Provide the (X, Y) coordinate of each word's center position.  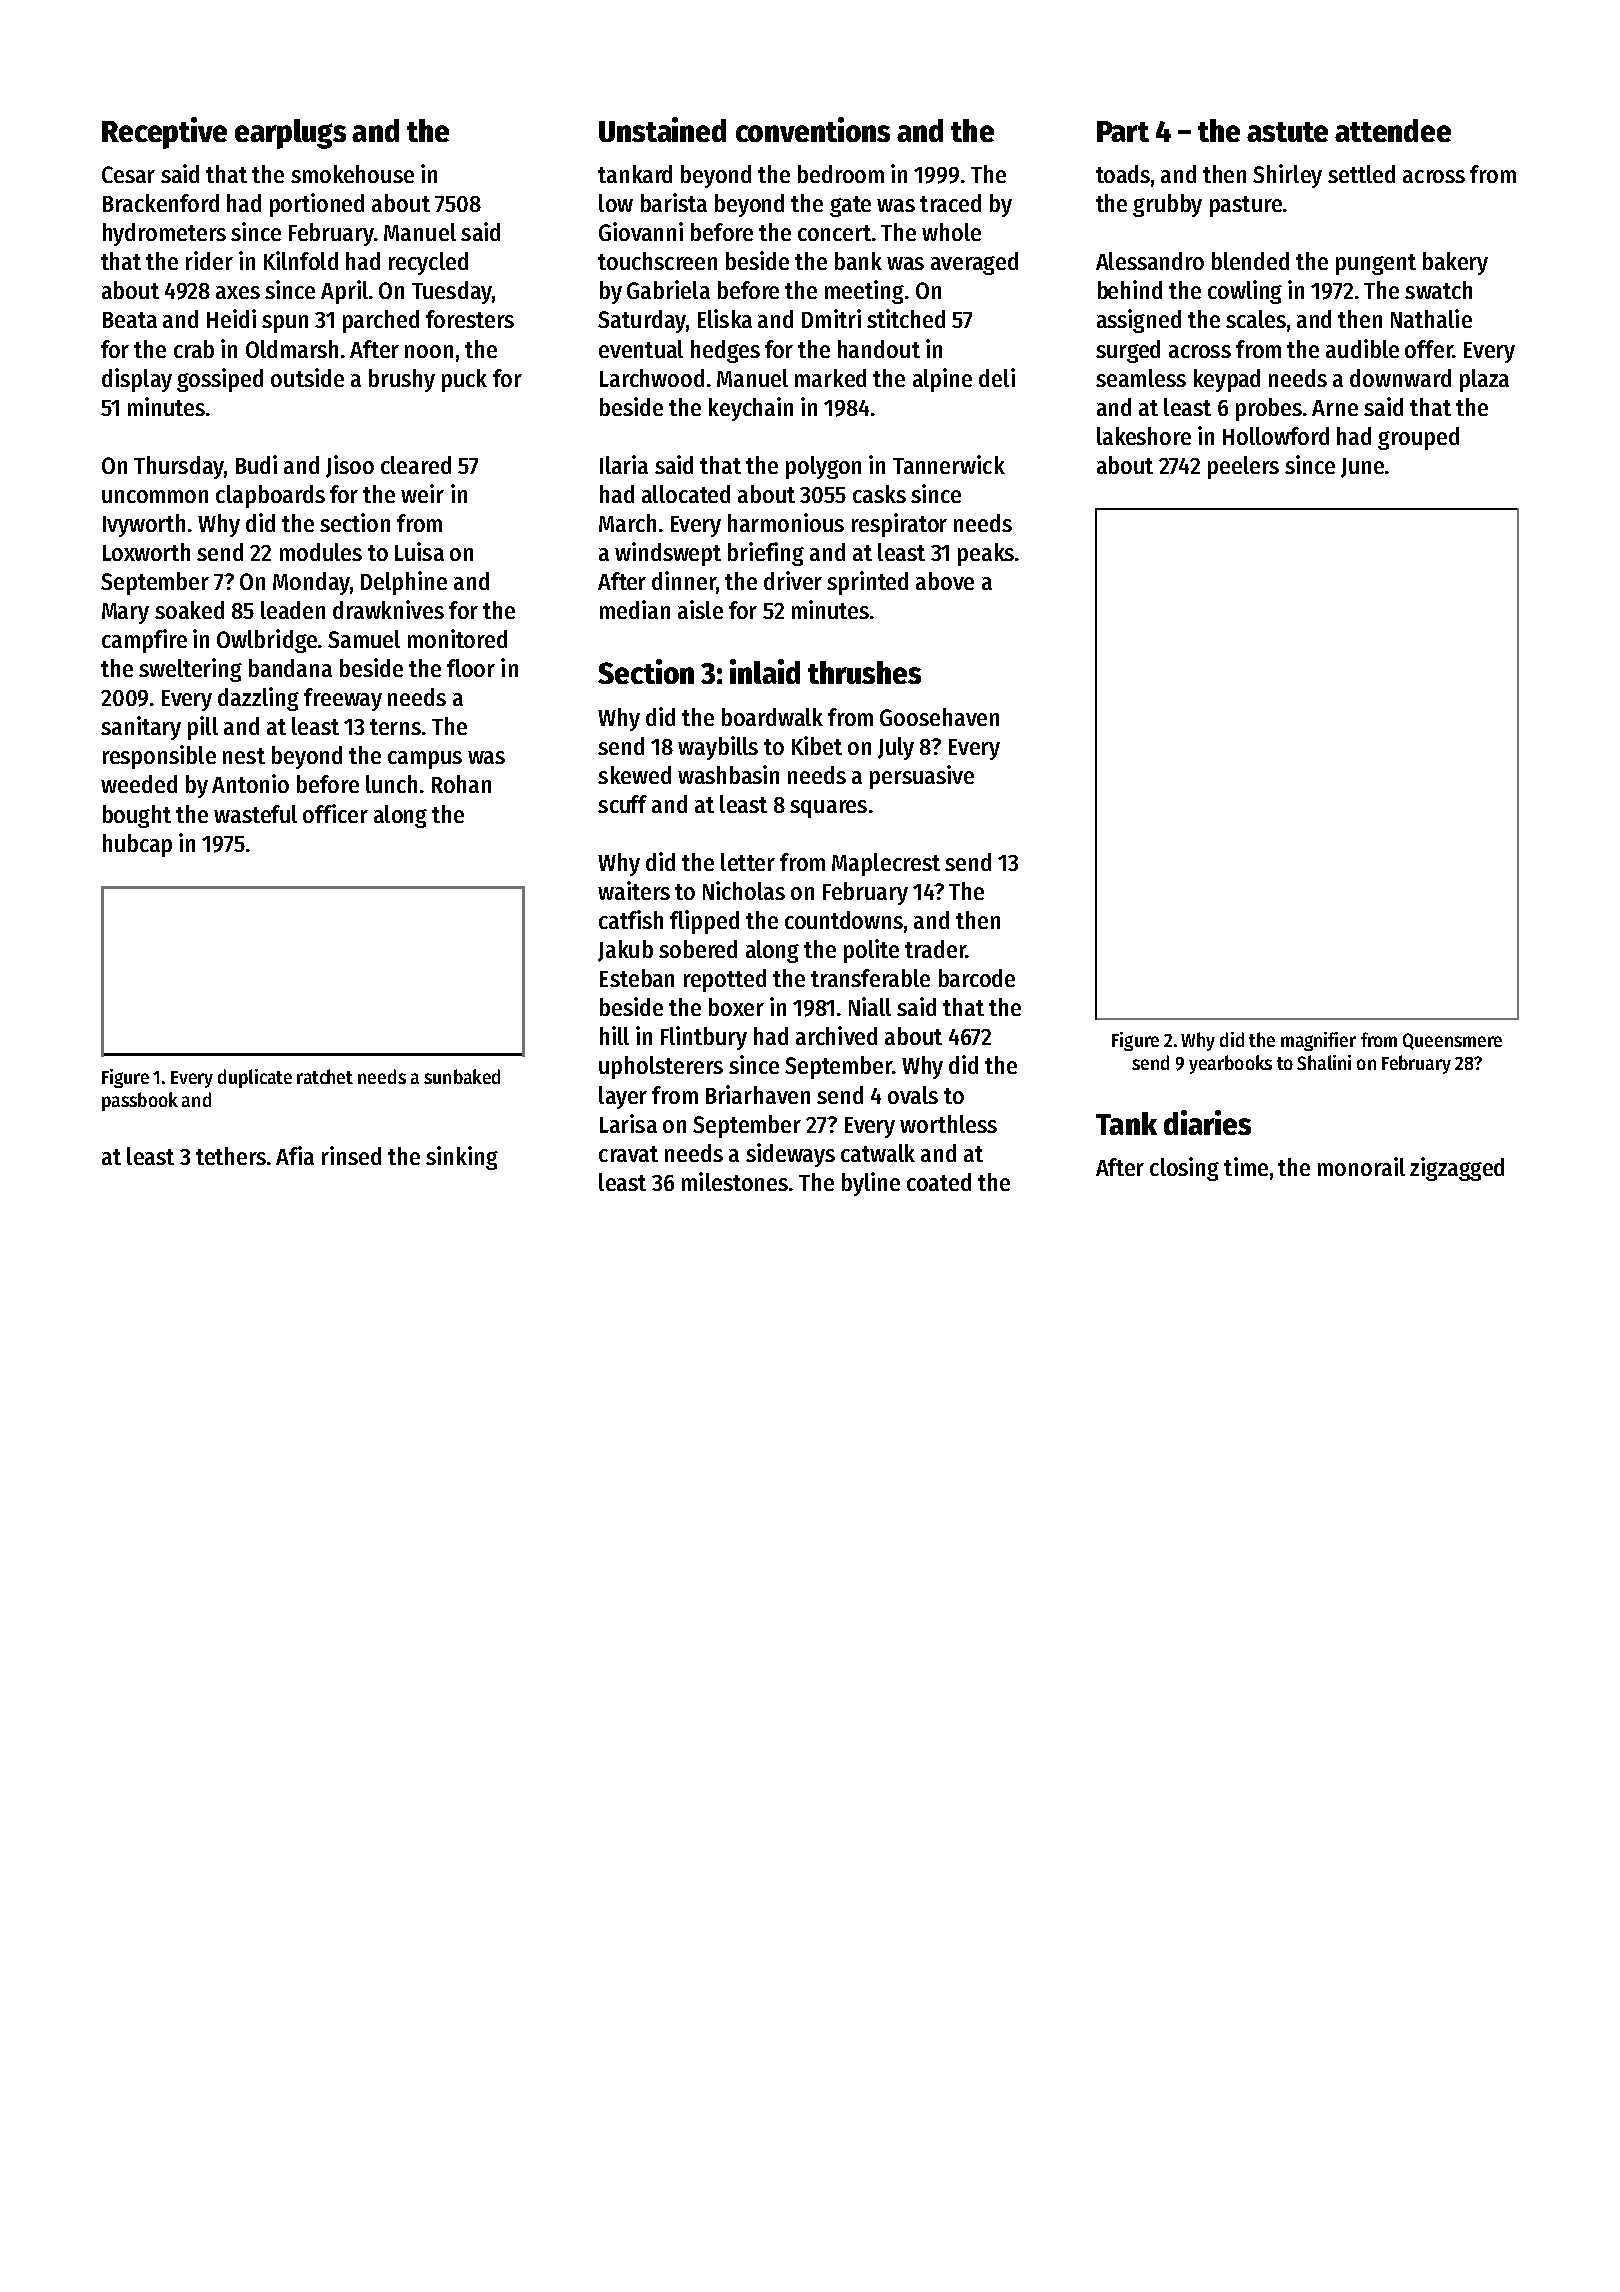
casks (879, 494)
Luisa (419, 551)
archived (836, 1035)
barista (674, 202)
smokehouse (352, 174)
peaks (986, 554)
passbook (140, 1101)
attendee (1393, 130)
